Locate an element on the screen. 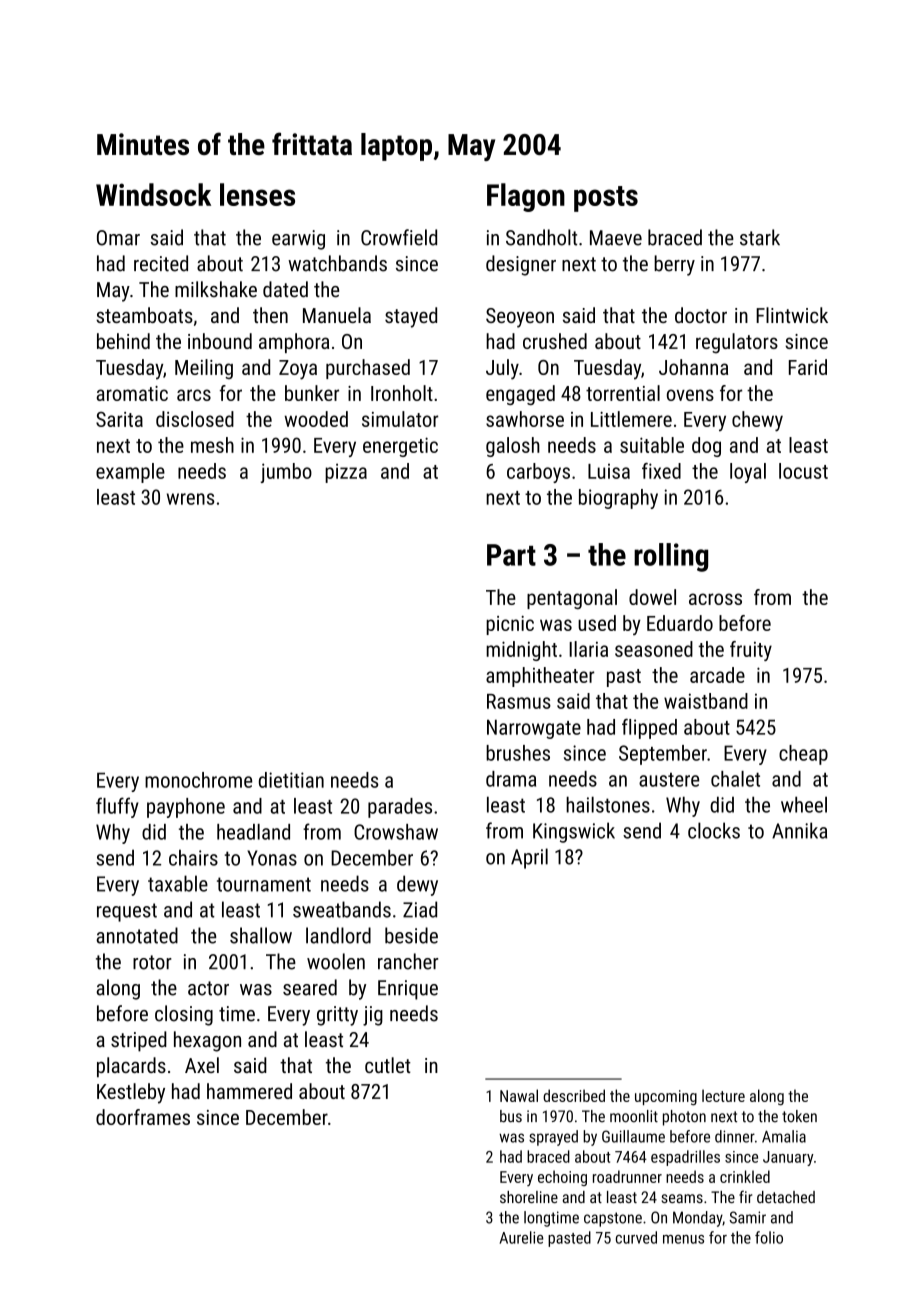  simulator is located at coordinates (400, 419).
